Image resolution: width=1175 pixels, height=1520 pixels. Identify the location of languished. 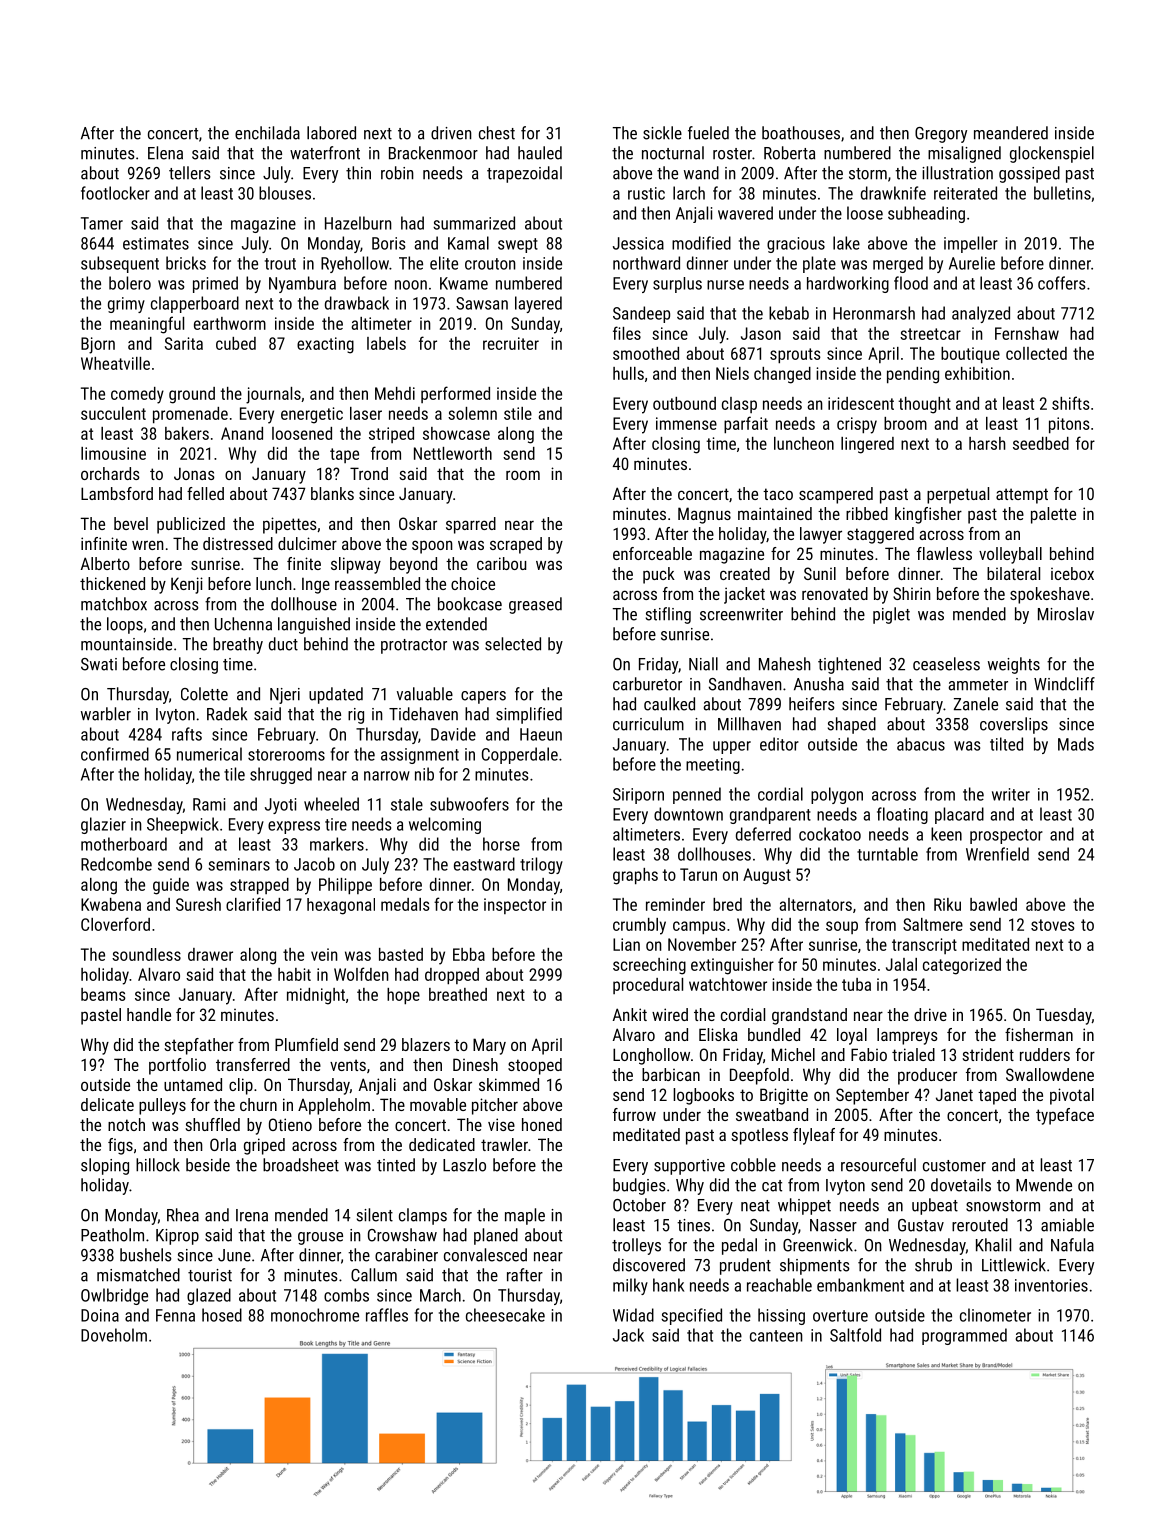
(314, 625).
